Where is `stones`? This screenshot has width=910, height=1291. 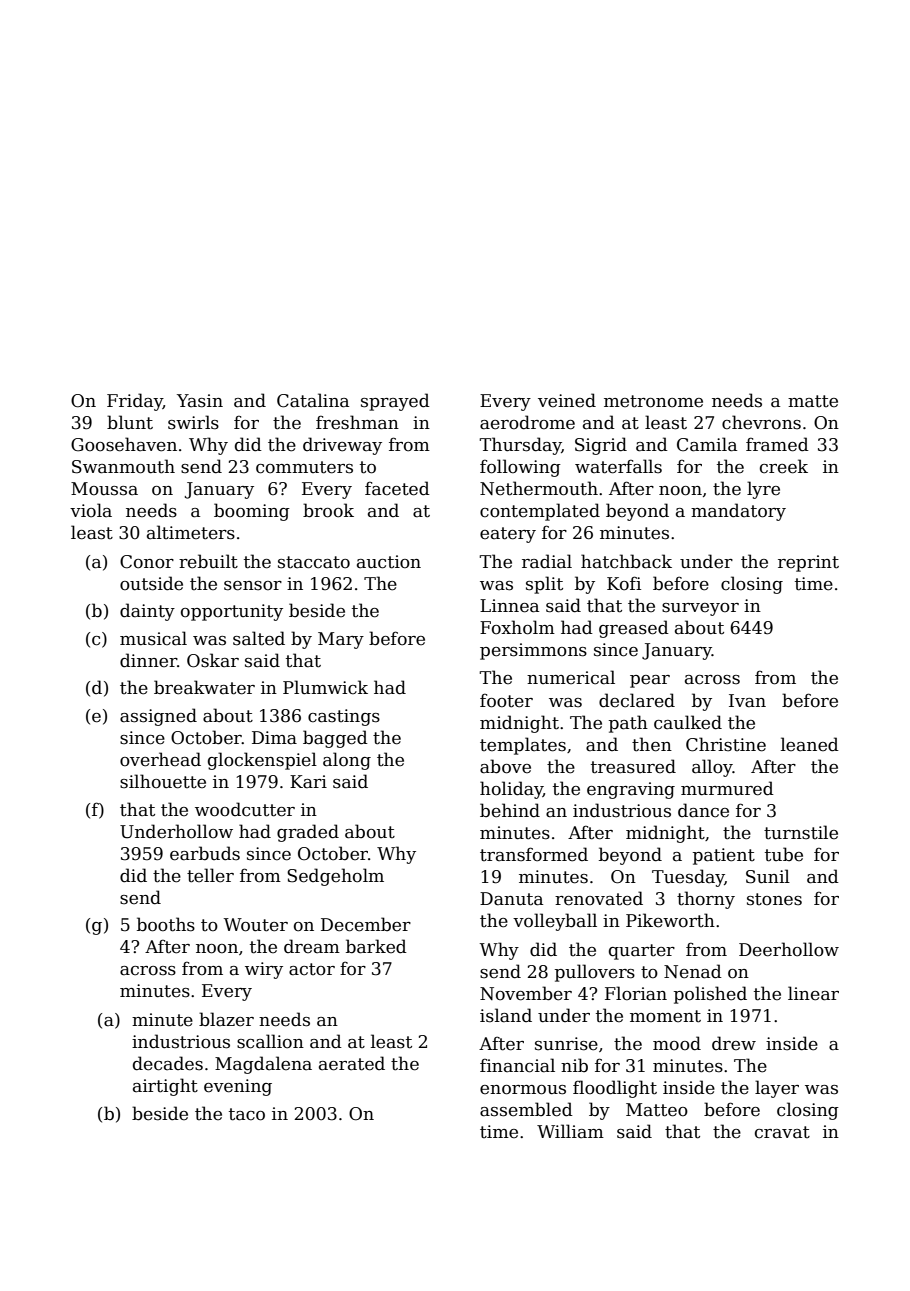 stones is located at coordinates (774, 899).
